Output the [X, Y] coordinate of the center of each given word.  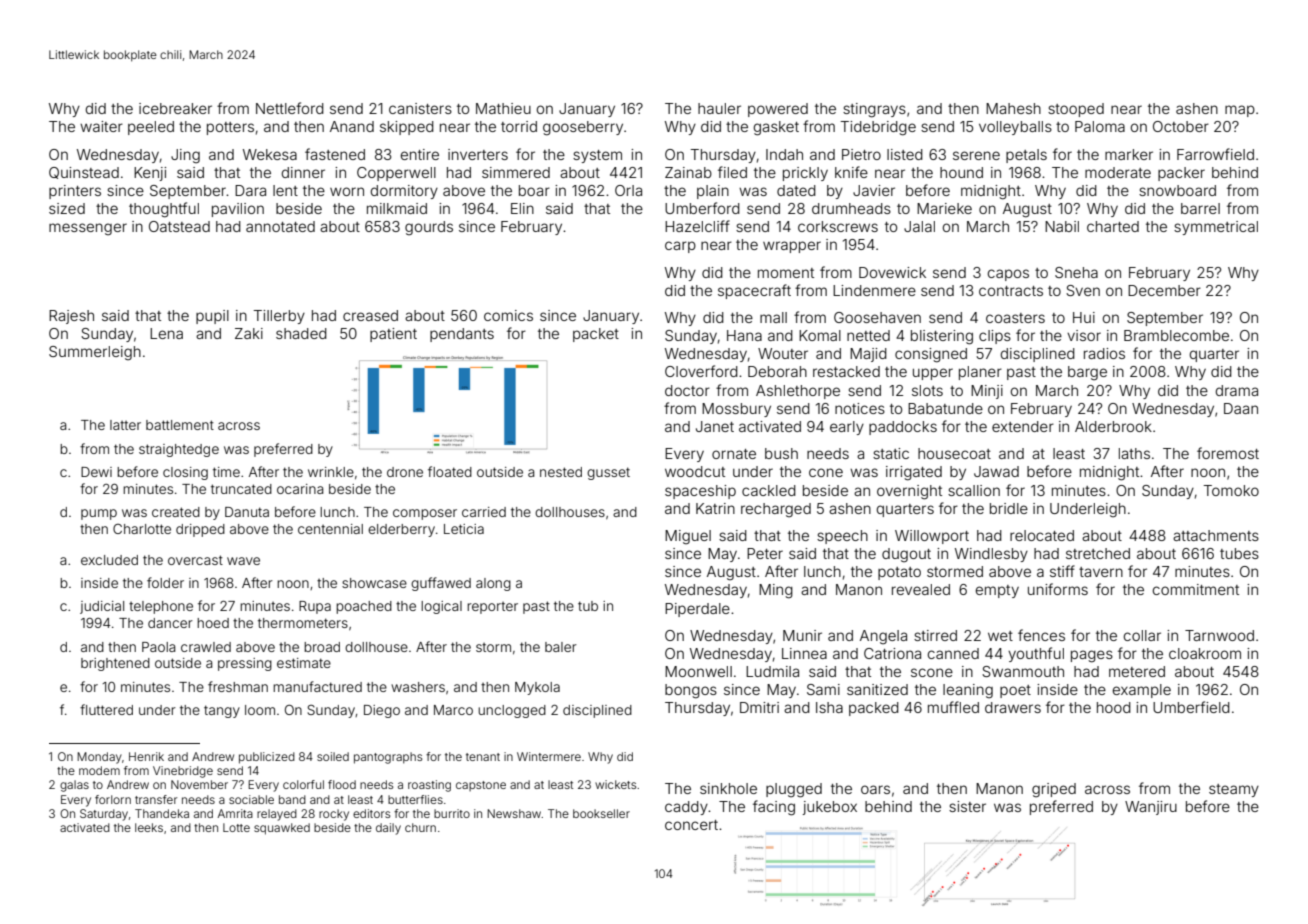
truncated [241, 489]
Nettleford [290, 108]
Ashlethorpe [798, 392]
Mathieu [503, 108]
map [1240, 111]
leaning [968, 691]
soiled [333, 756]
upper [933, 374]
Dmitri [759, 707]
